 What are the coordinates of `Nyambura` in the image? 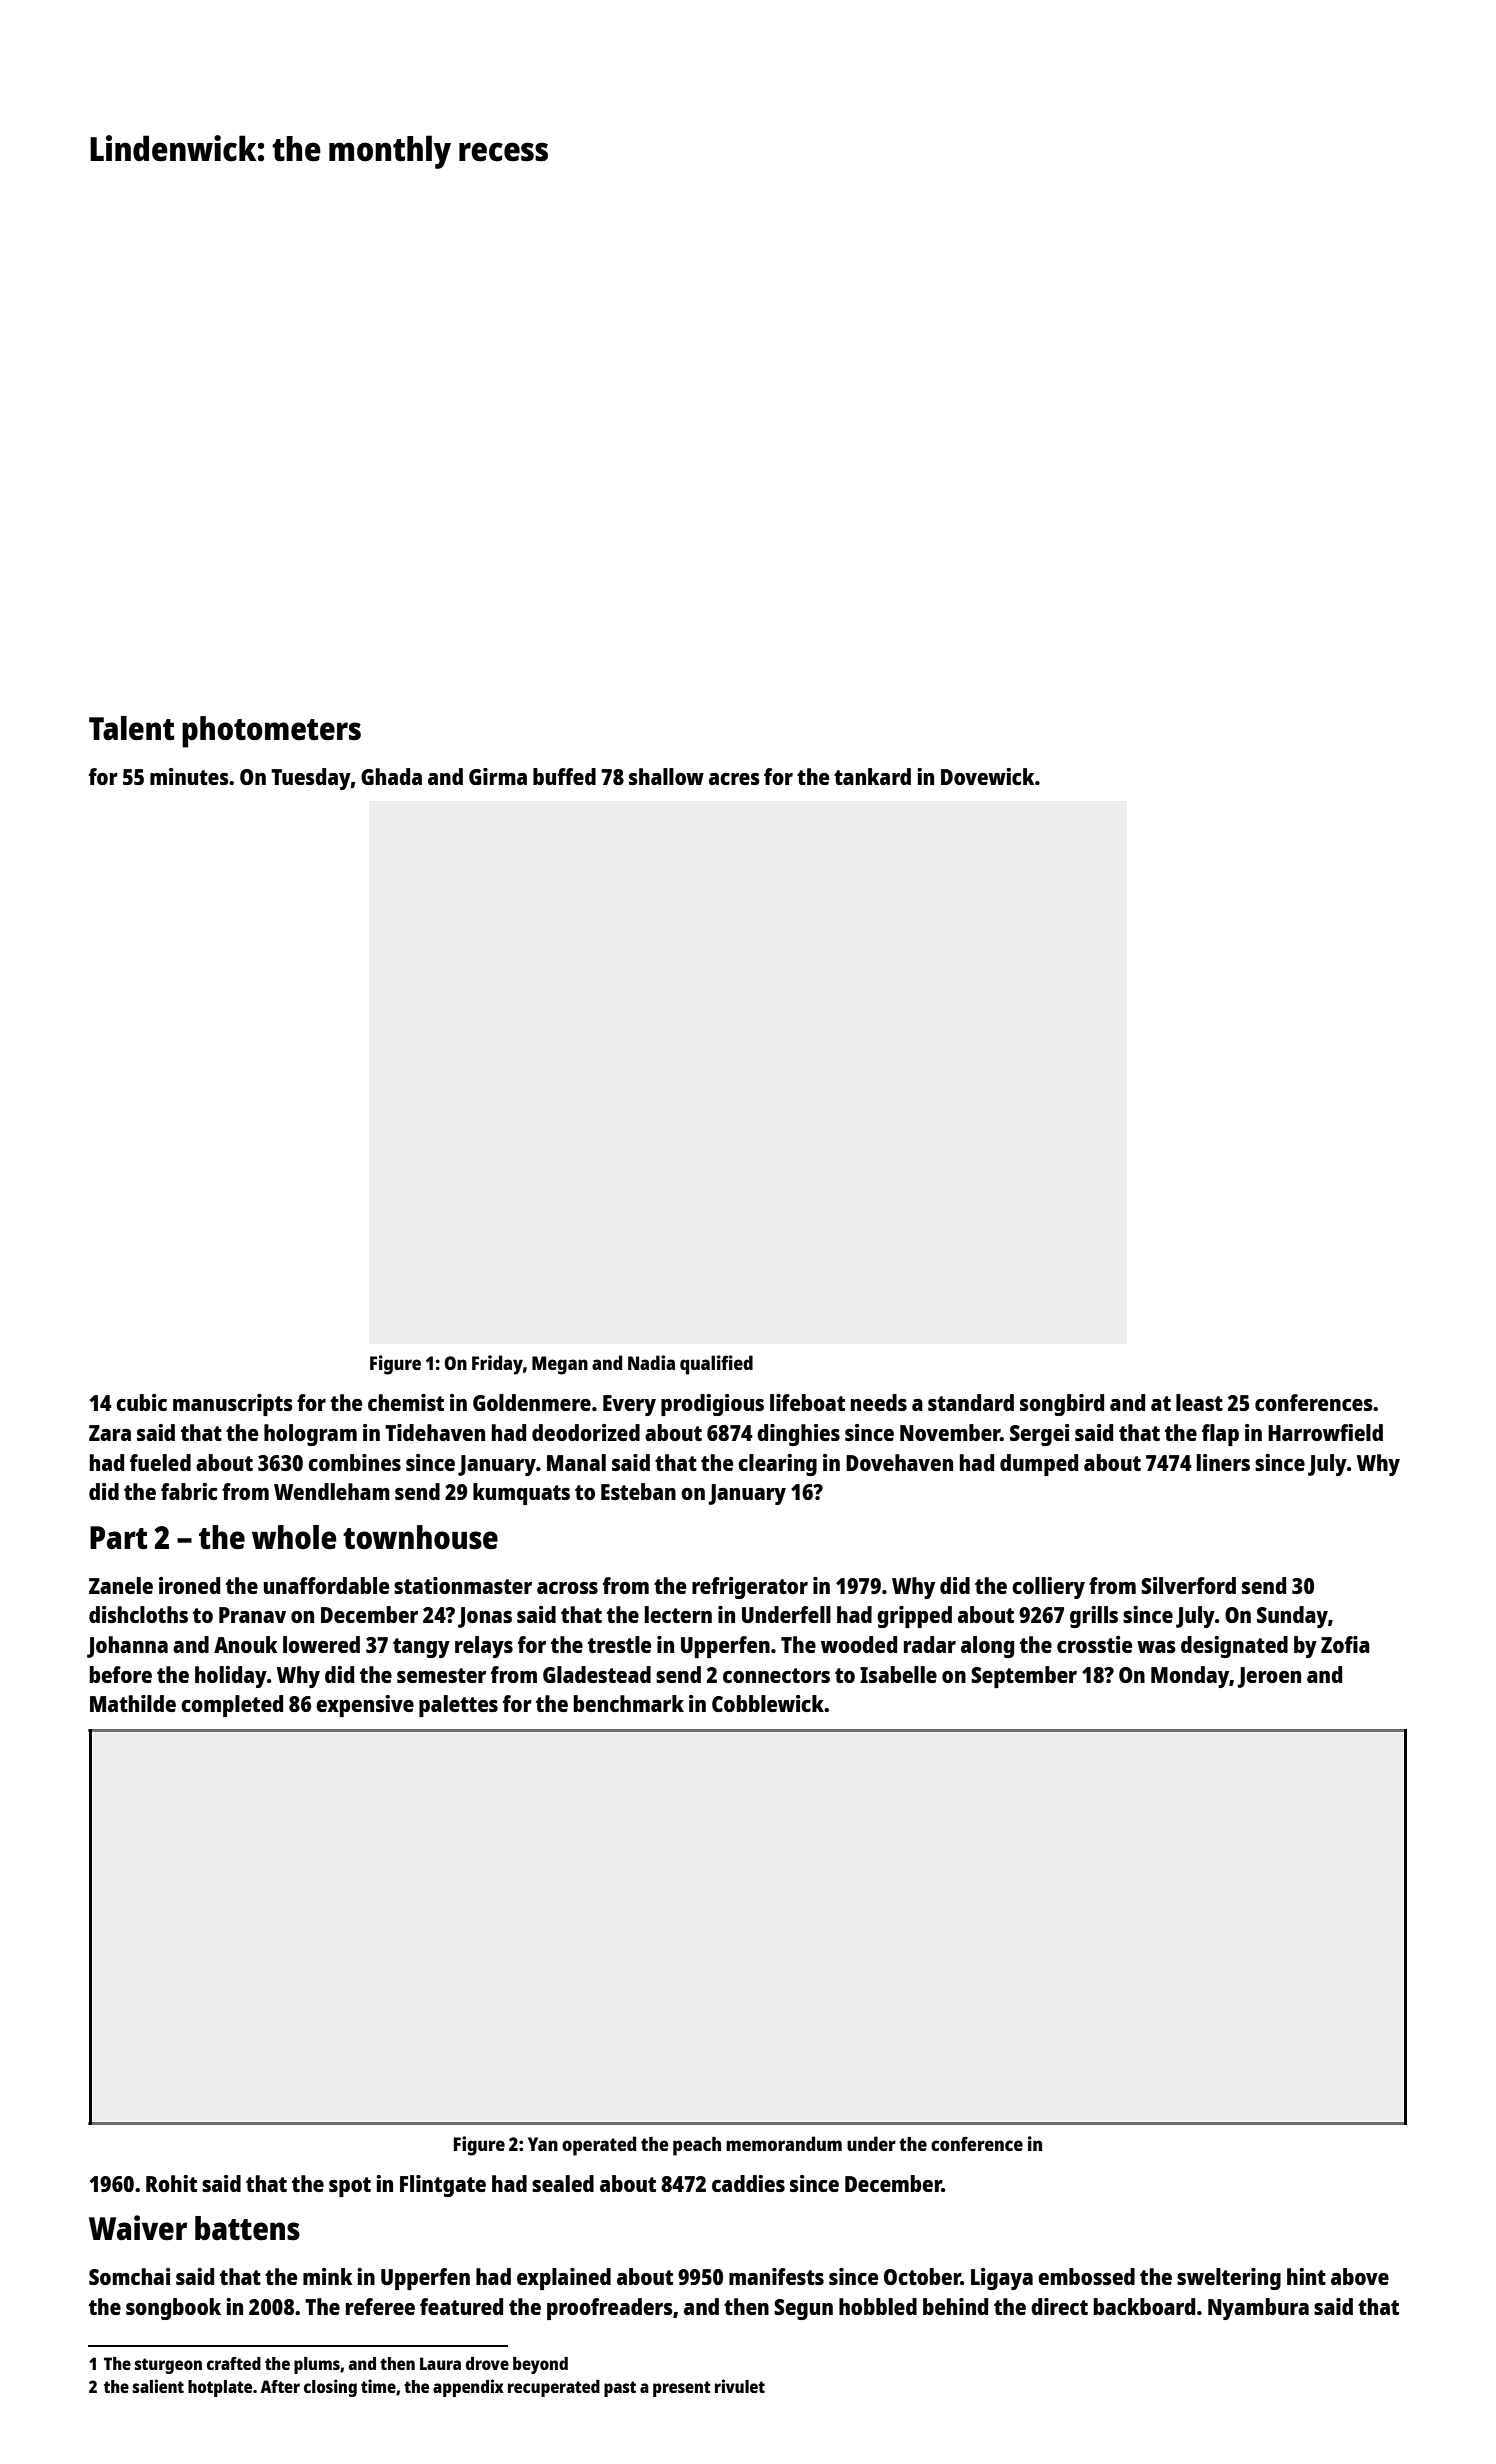 It's located at (1258, 2309).
